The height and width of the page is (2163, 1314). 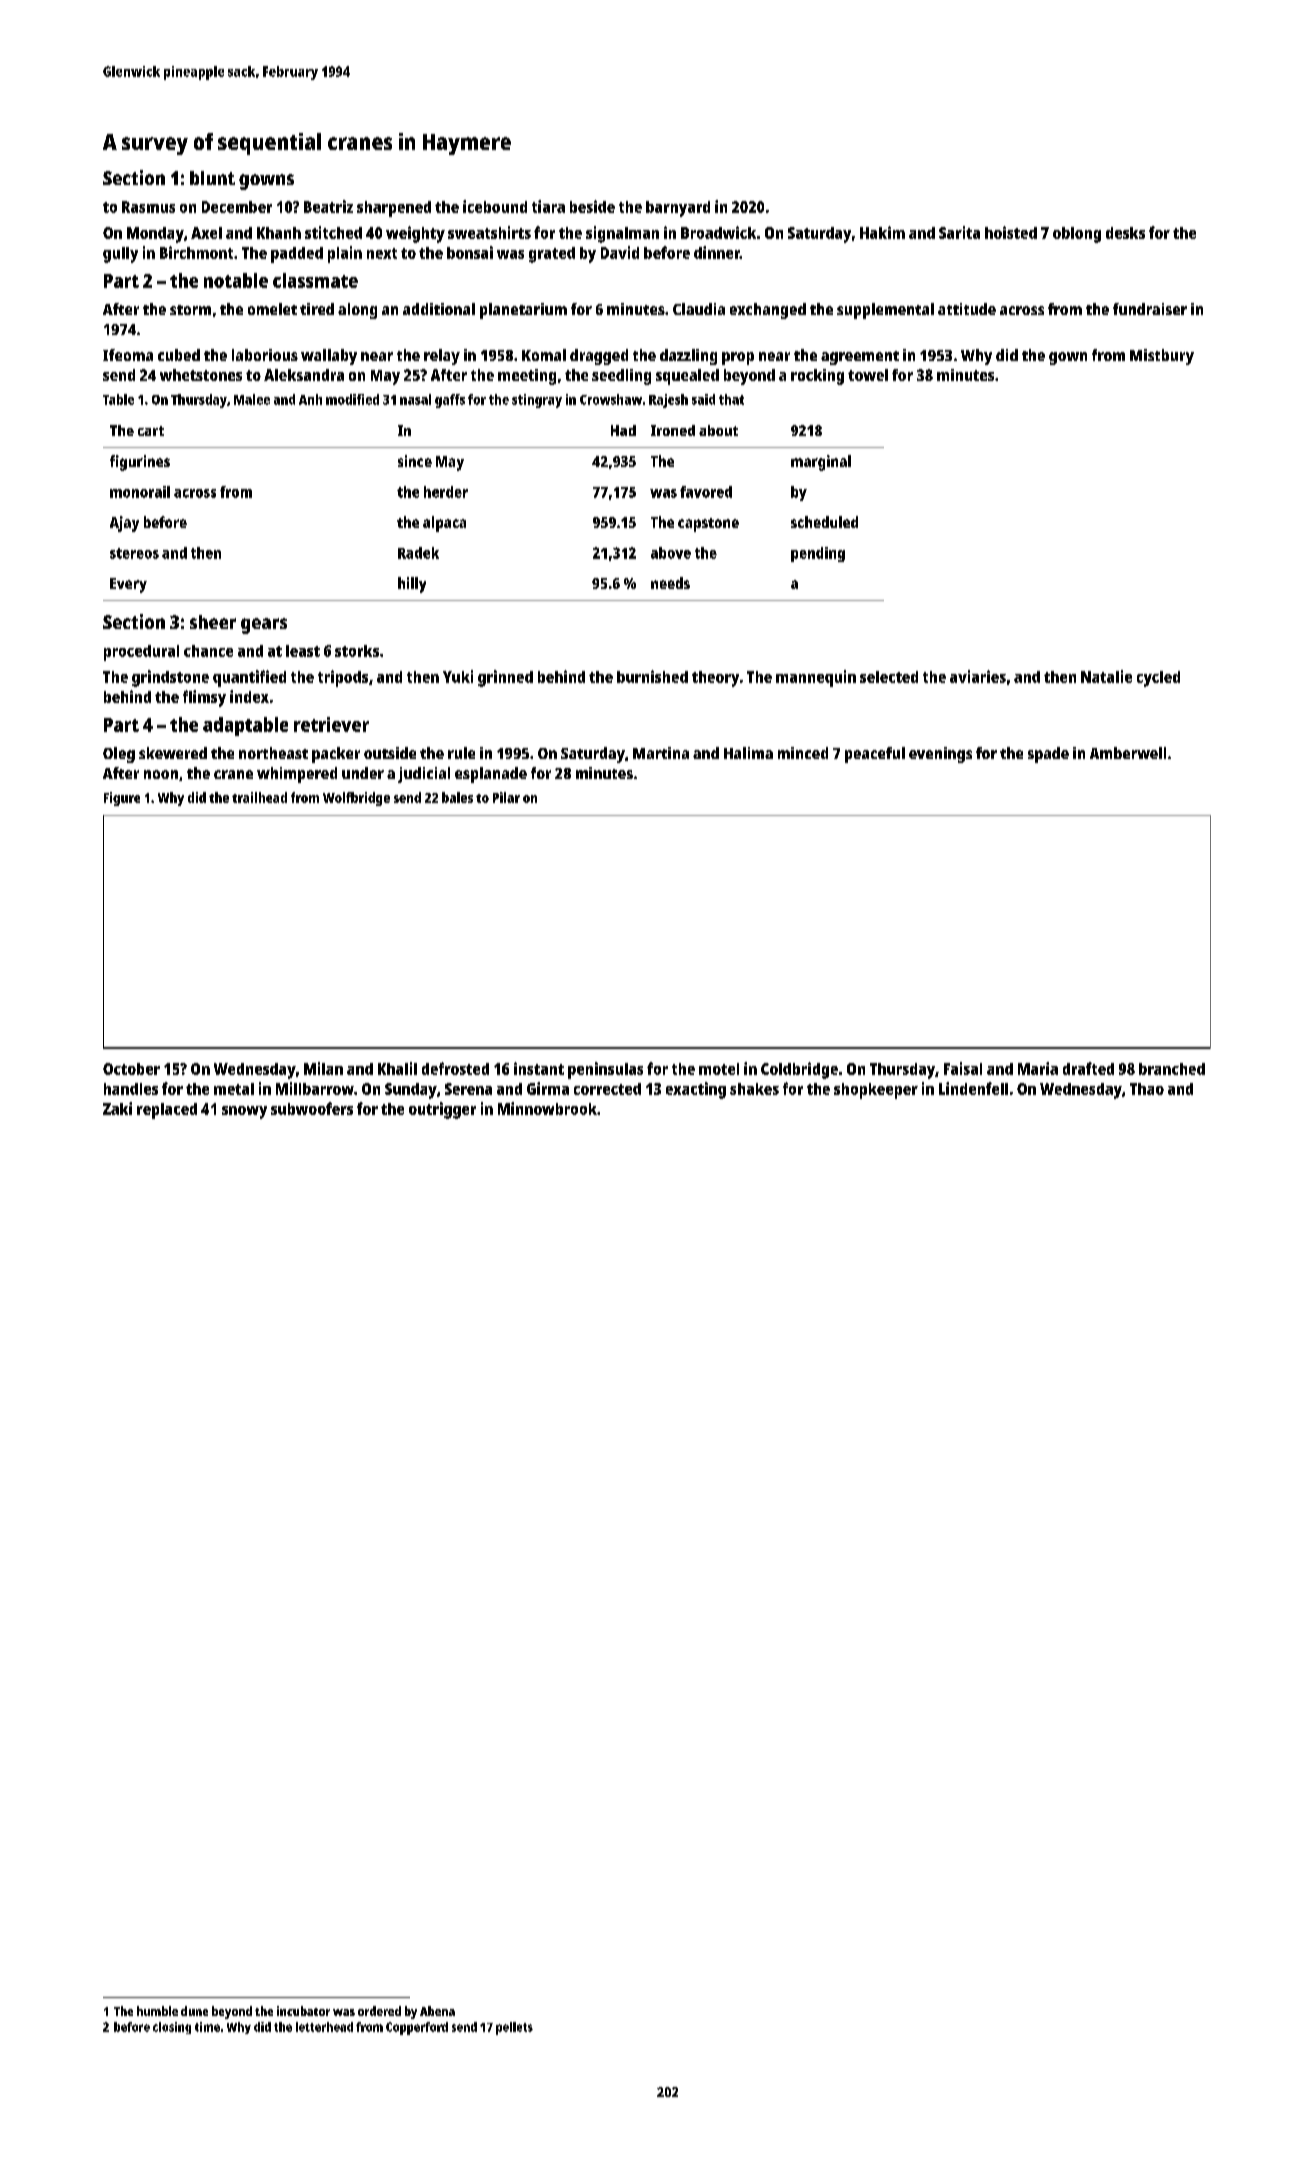 I want to click on Axel, so click(x=206, y=233).
